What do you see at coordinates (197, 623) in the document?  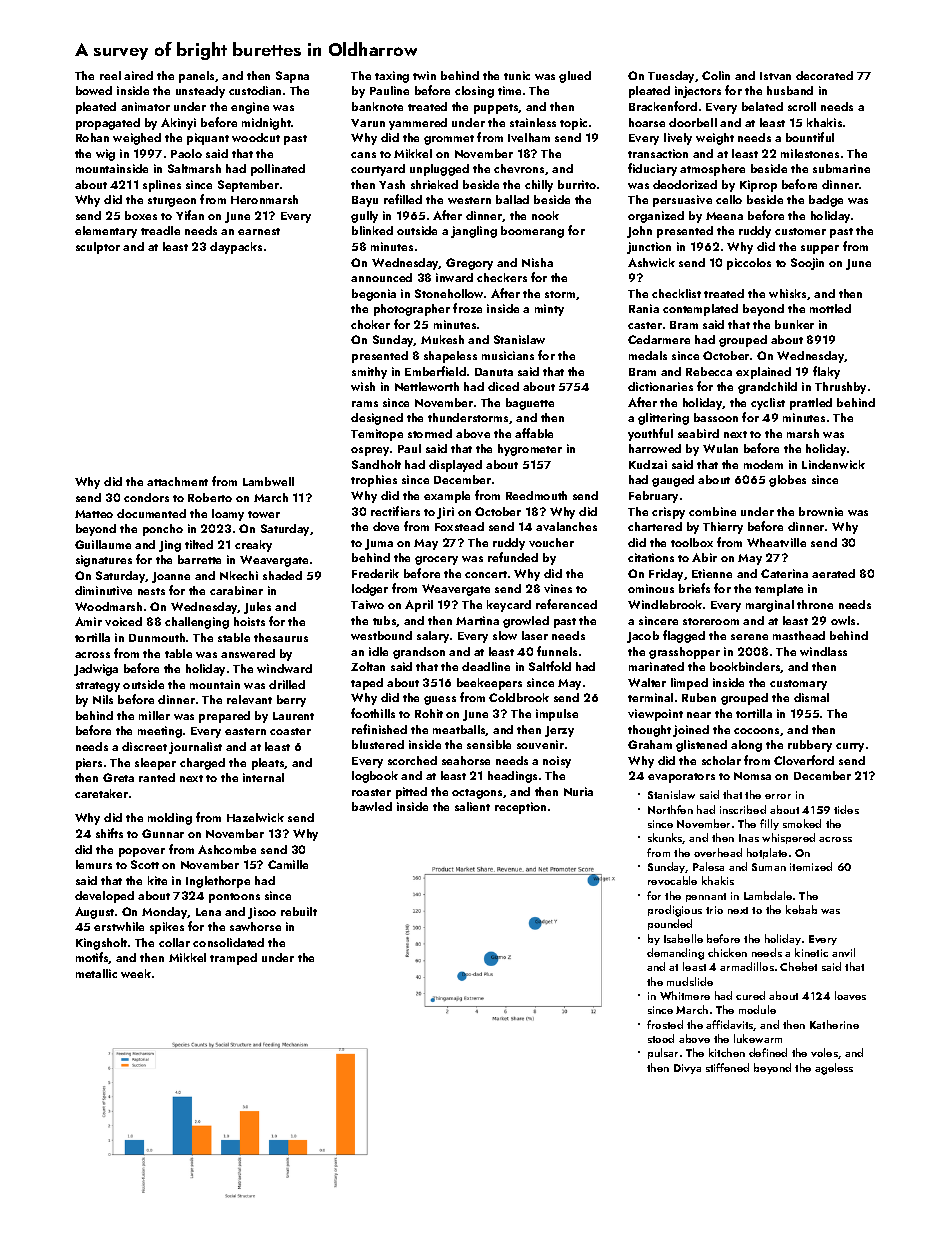 I see `challenging` at bounding box center [197, 623].
